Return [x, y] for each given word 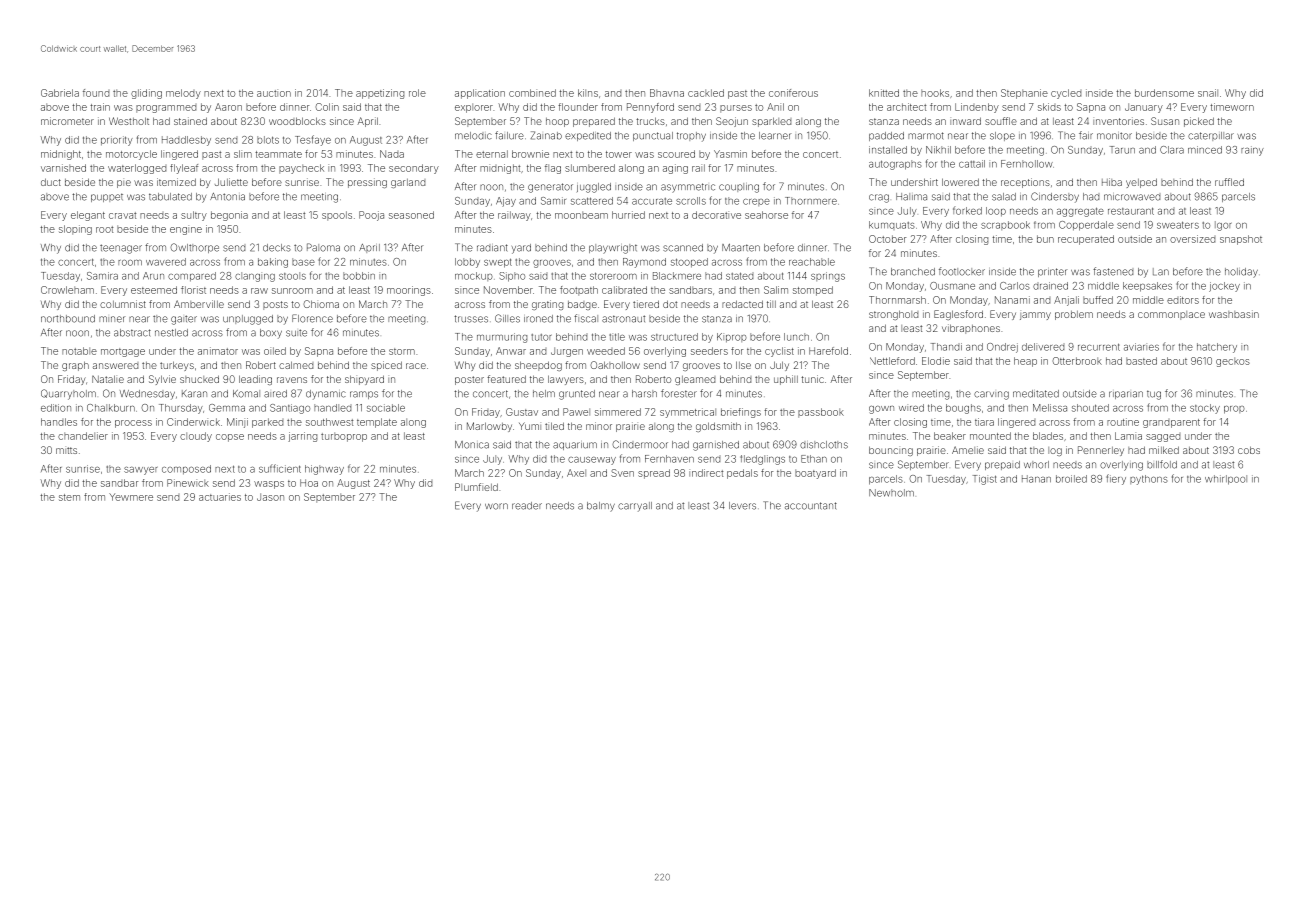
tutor [541, 337]
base [303, 262]
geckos [1233, 362]
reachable [812, 262]
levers [742, 506]
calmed [296, 365]
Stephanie [1024, 94]
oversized [1192, 239]
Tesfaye [313, 140]
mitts [66, 450]
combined [532, 93]
